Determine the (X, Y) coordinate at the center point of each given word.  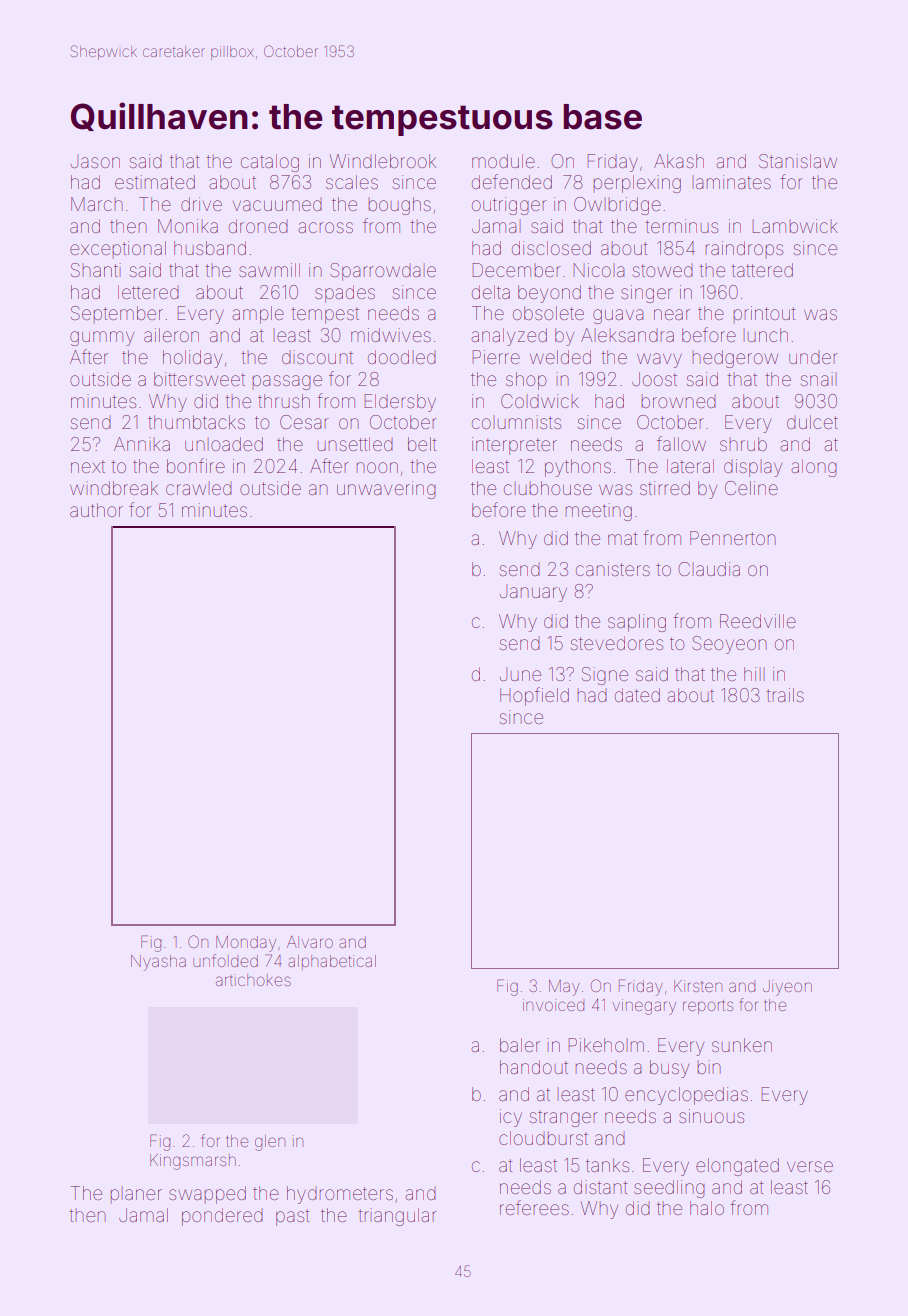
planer (136, 1195)
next (88, 466)
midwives (391, 335)
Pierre (496, 357)
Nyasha (158, 963)
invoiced (553, 1005)
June (520, 674)
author (96, 510)
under (813, 358)
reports (708, 1007)
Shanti (96, 270)
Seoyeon (729, 645)
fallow (681, 443)
